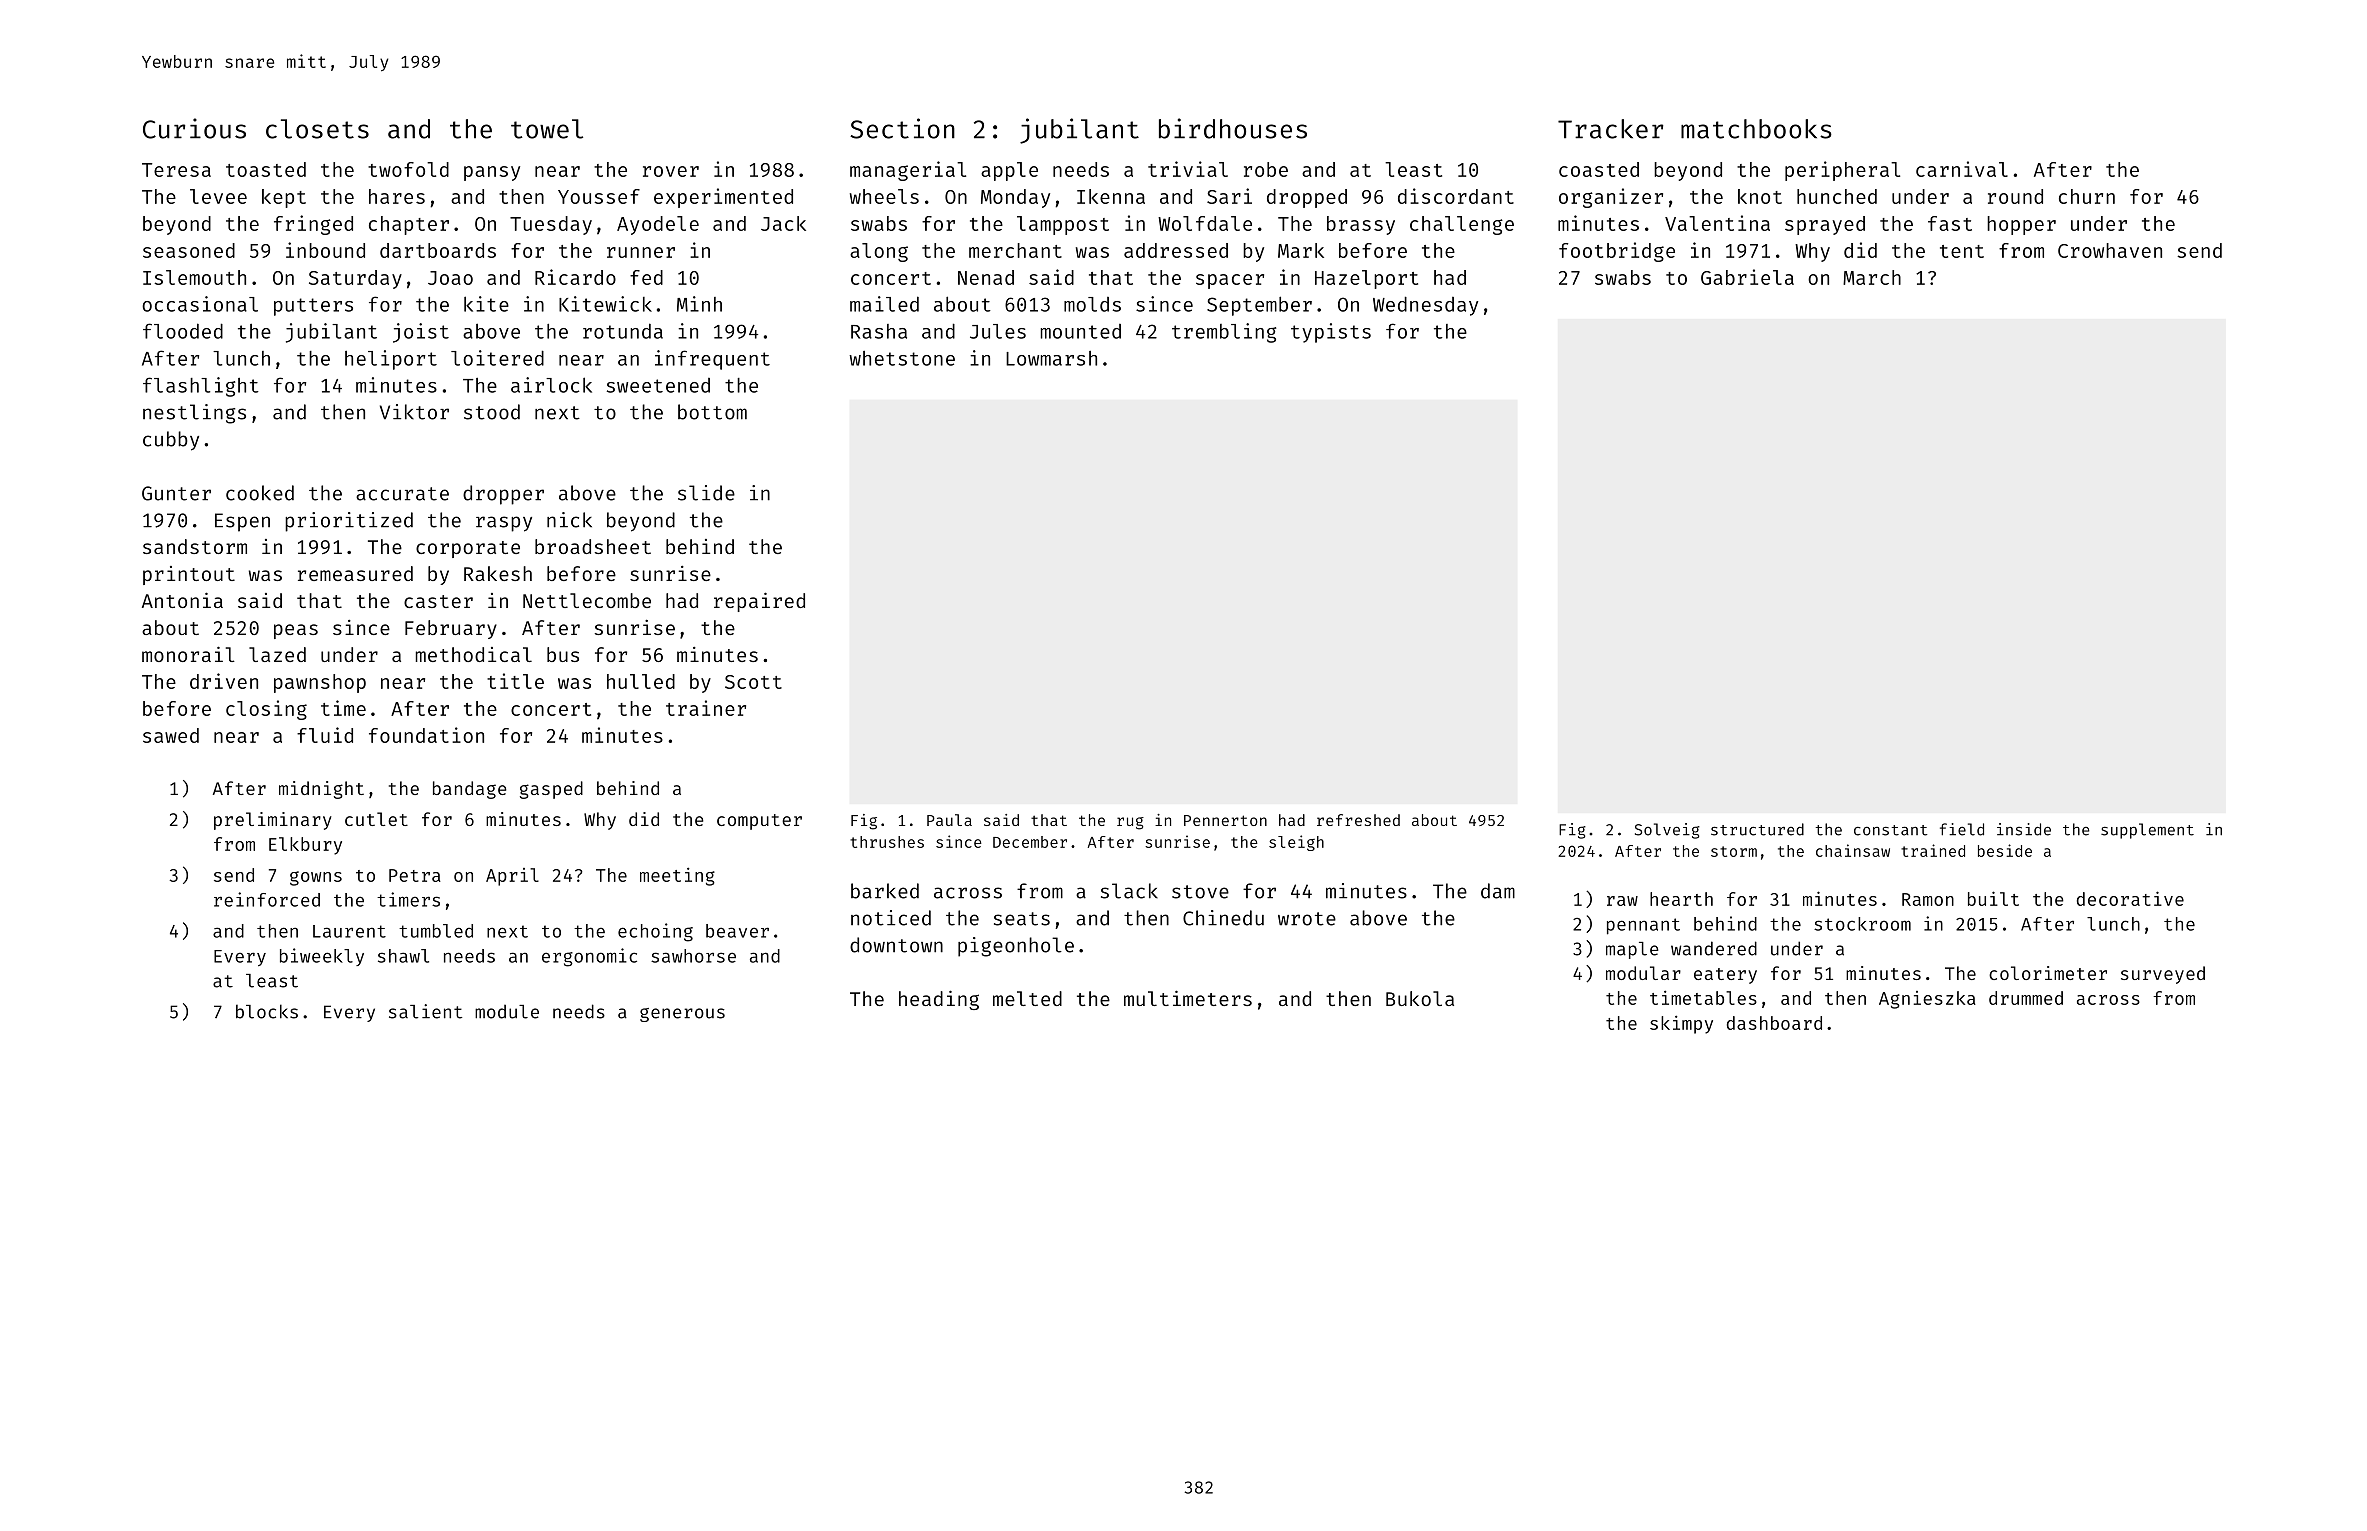 The width and height of the screenshot is (2367, 1531). What do you see at coordinates (1331, 333) in the screenshot?
I see `typists` at bounding box center [1331, 333].
